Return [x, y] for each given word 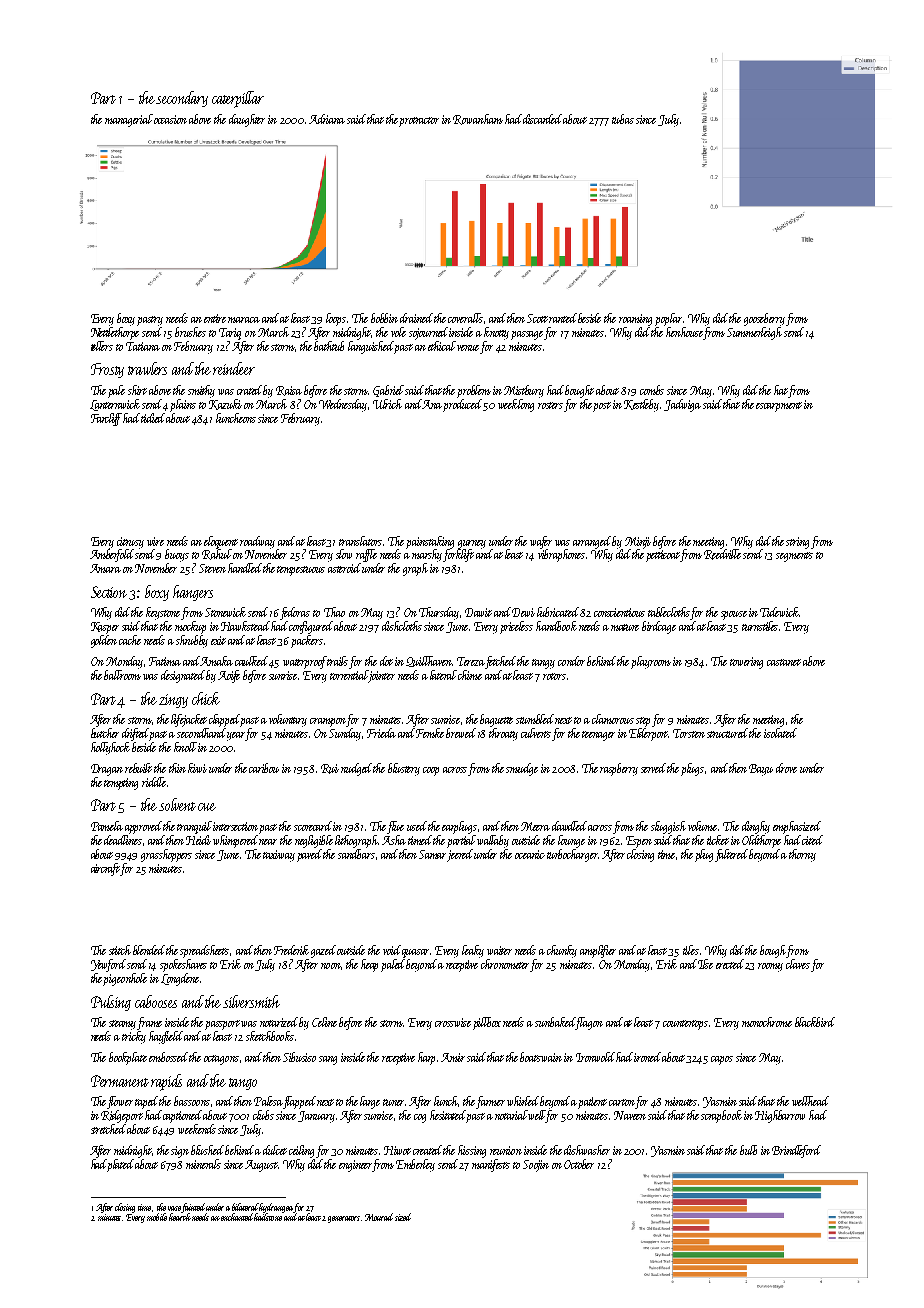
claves [798, 964]
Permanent [120, 1081]
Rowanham [478, 119]
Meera [535, 826]
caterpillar [238, 99]
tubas [623, 119]
